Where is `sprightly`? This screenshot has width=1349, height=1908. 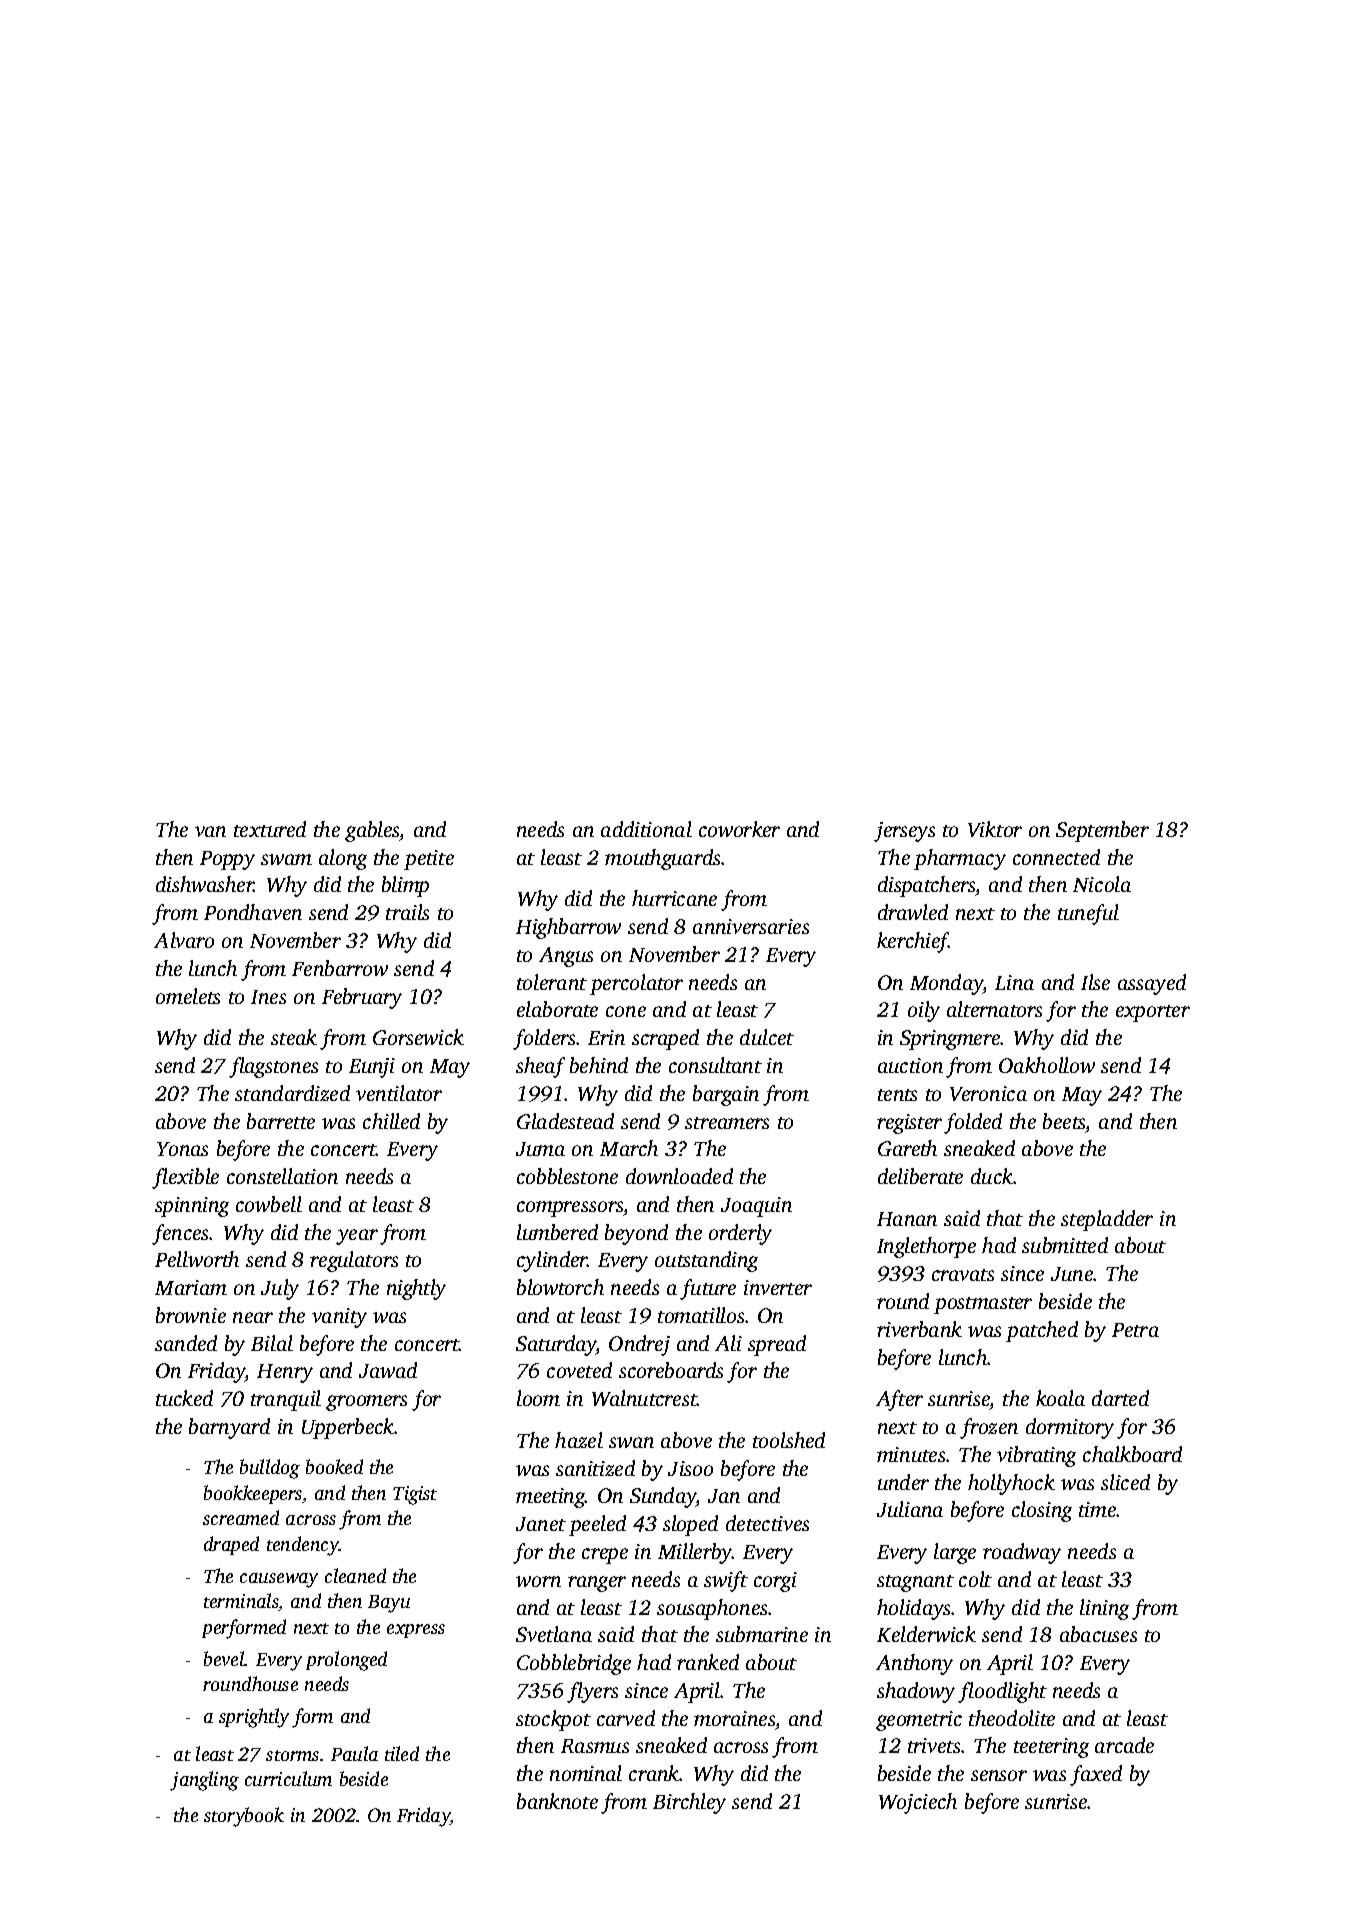 sprightly is located at coordinates (254, 1718).
